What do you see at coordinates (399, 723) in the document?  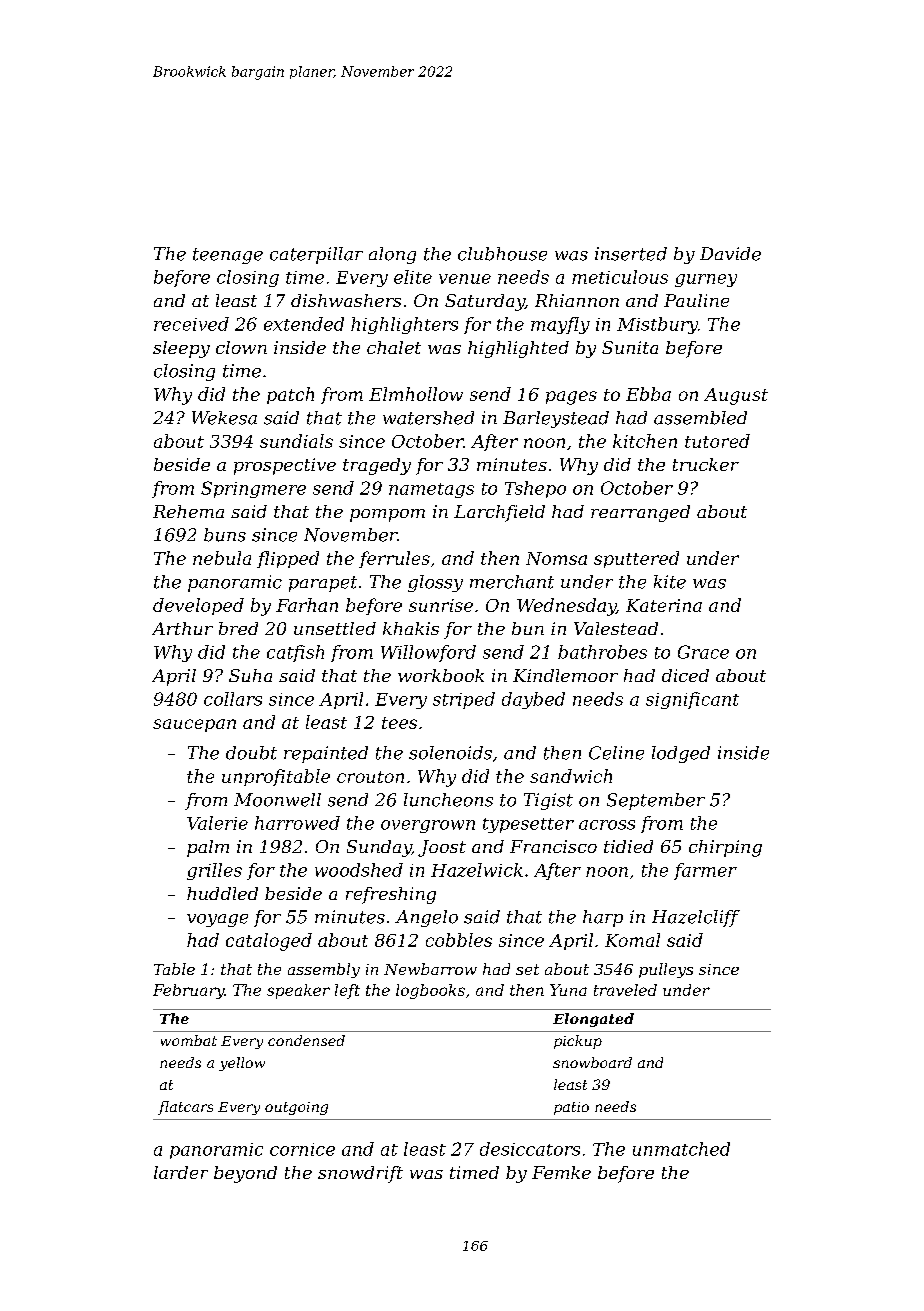 I see `tees` at bounding box center [399, 723].
